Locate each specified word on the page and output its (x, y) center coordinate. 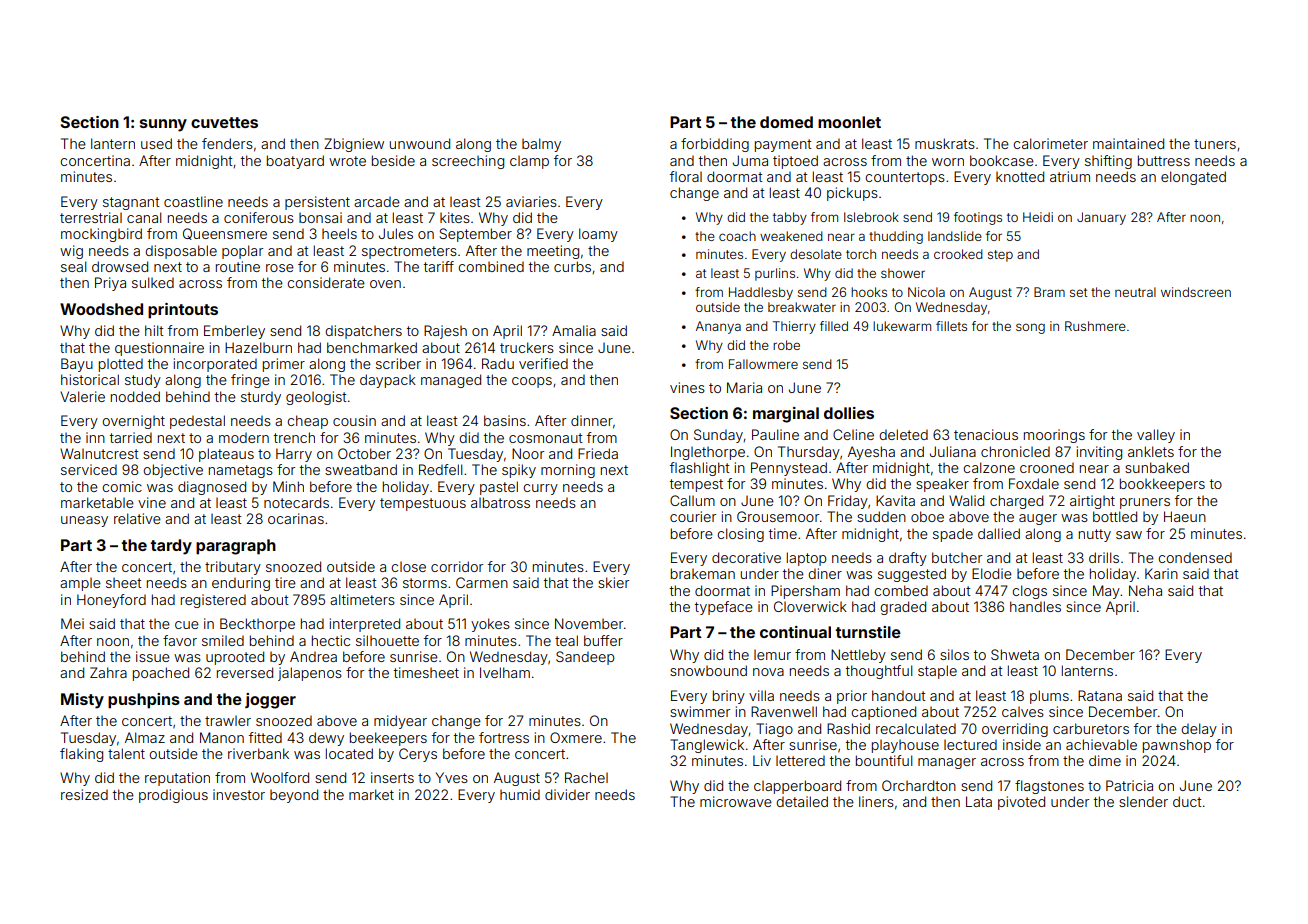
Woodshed (101, 309)
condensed (1195, 557)
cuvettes (224, 122)
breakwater (802, 307)
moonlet (849, 122)
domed (786, 122)
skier (613, 582)
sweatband (361, 469)
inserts (392, 777)
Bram (1049, 292)
